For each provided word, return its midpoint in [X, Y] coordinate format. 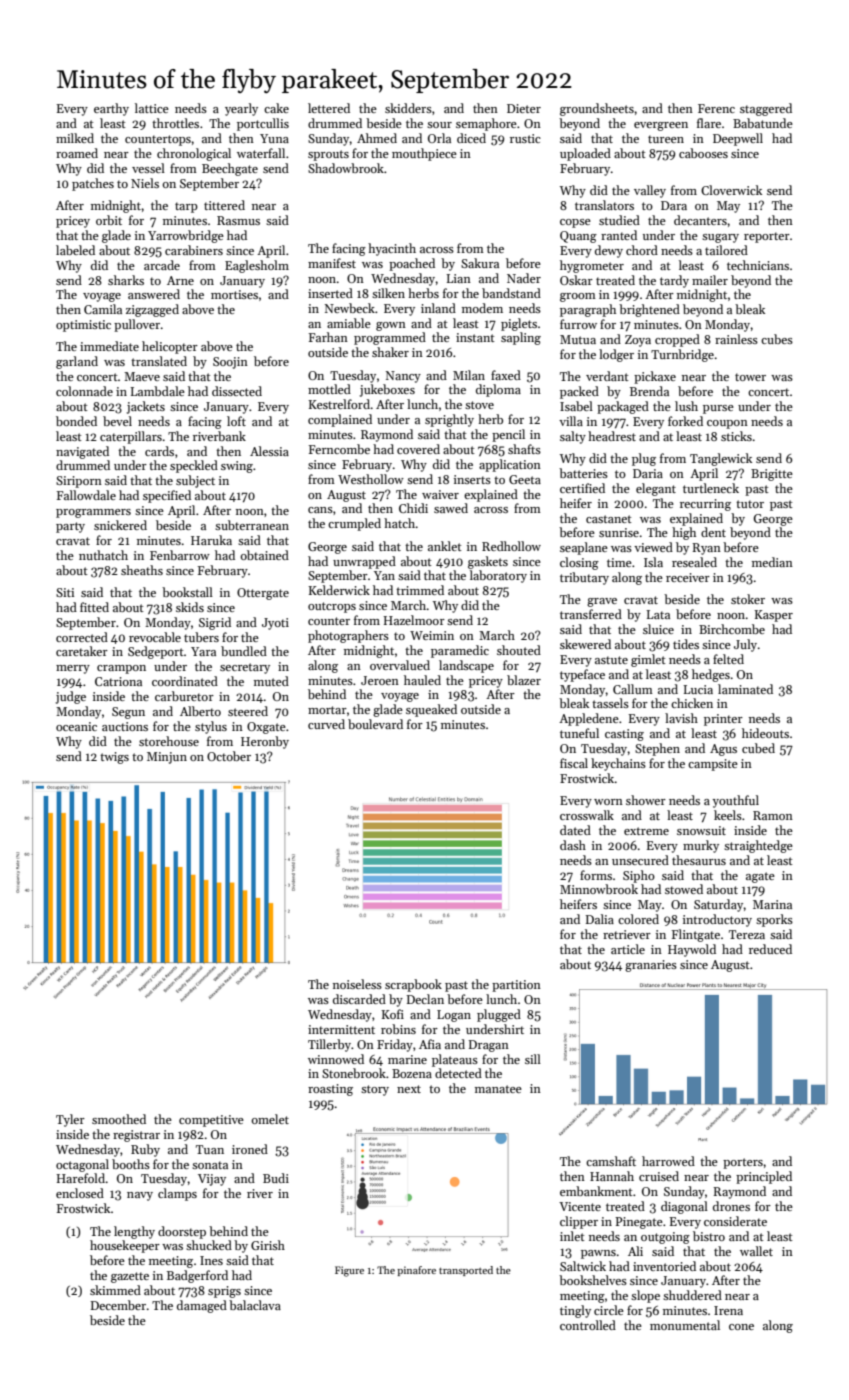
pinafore [416, 1271]
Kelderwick [339, 590]
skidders [408, 108]
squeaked [431, 710]
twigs [114, 758]
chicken [692, 703]
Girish [268, 1245]
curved [326, 724]
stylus [211, 727]
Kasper [773, 616]
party [70, 527]
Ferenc [716, 108]
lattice [152, 108]
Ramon [773, 815]
